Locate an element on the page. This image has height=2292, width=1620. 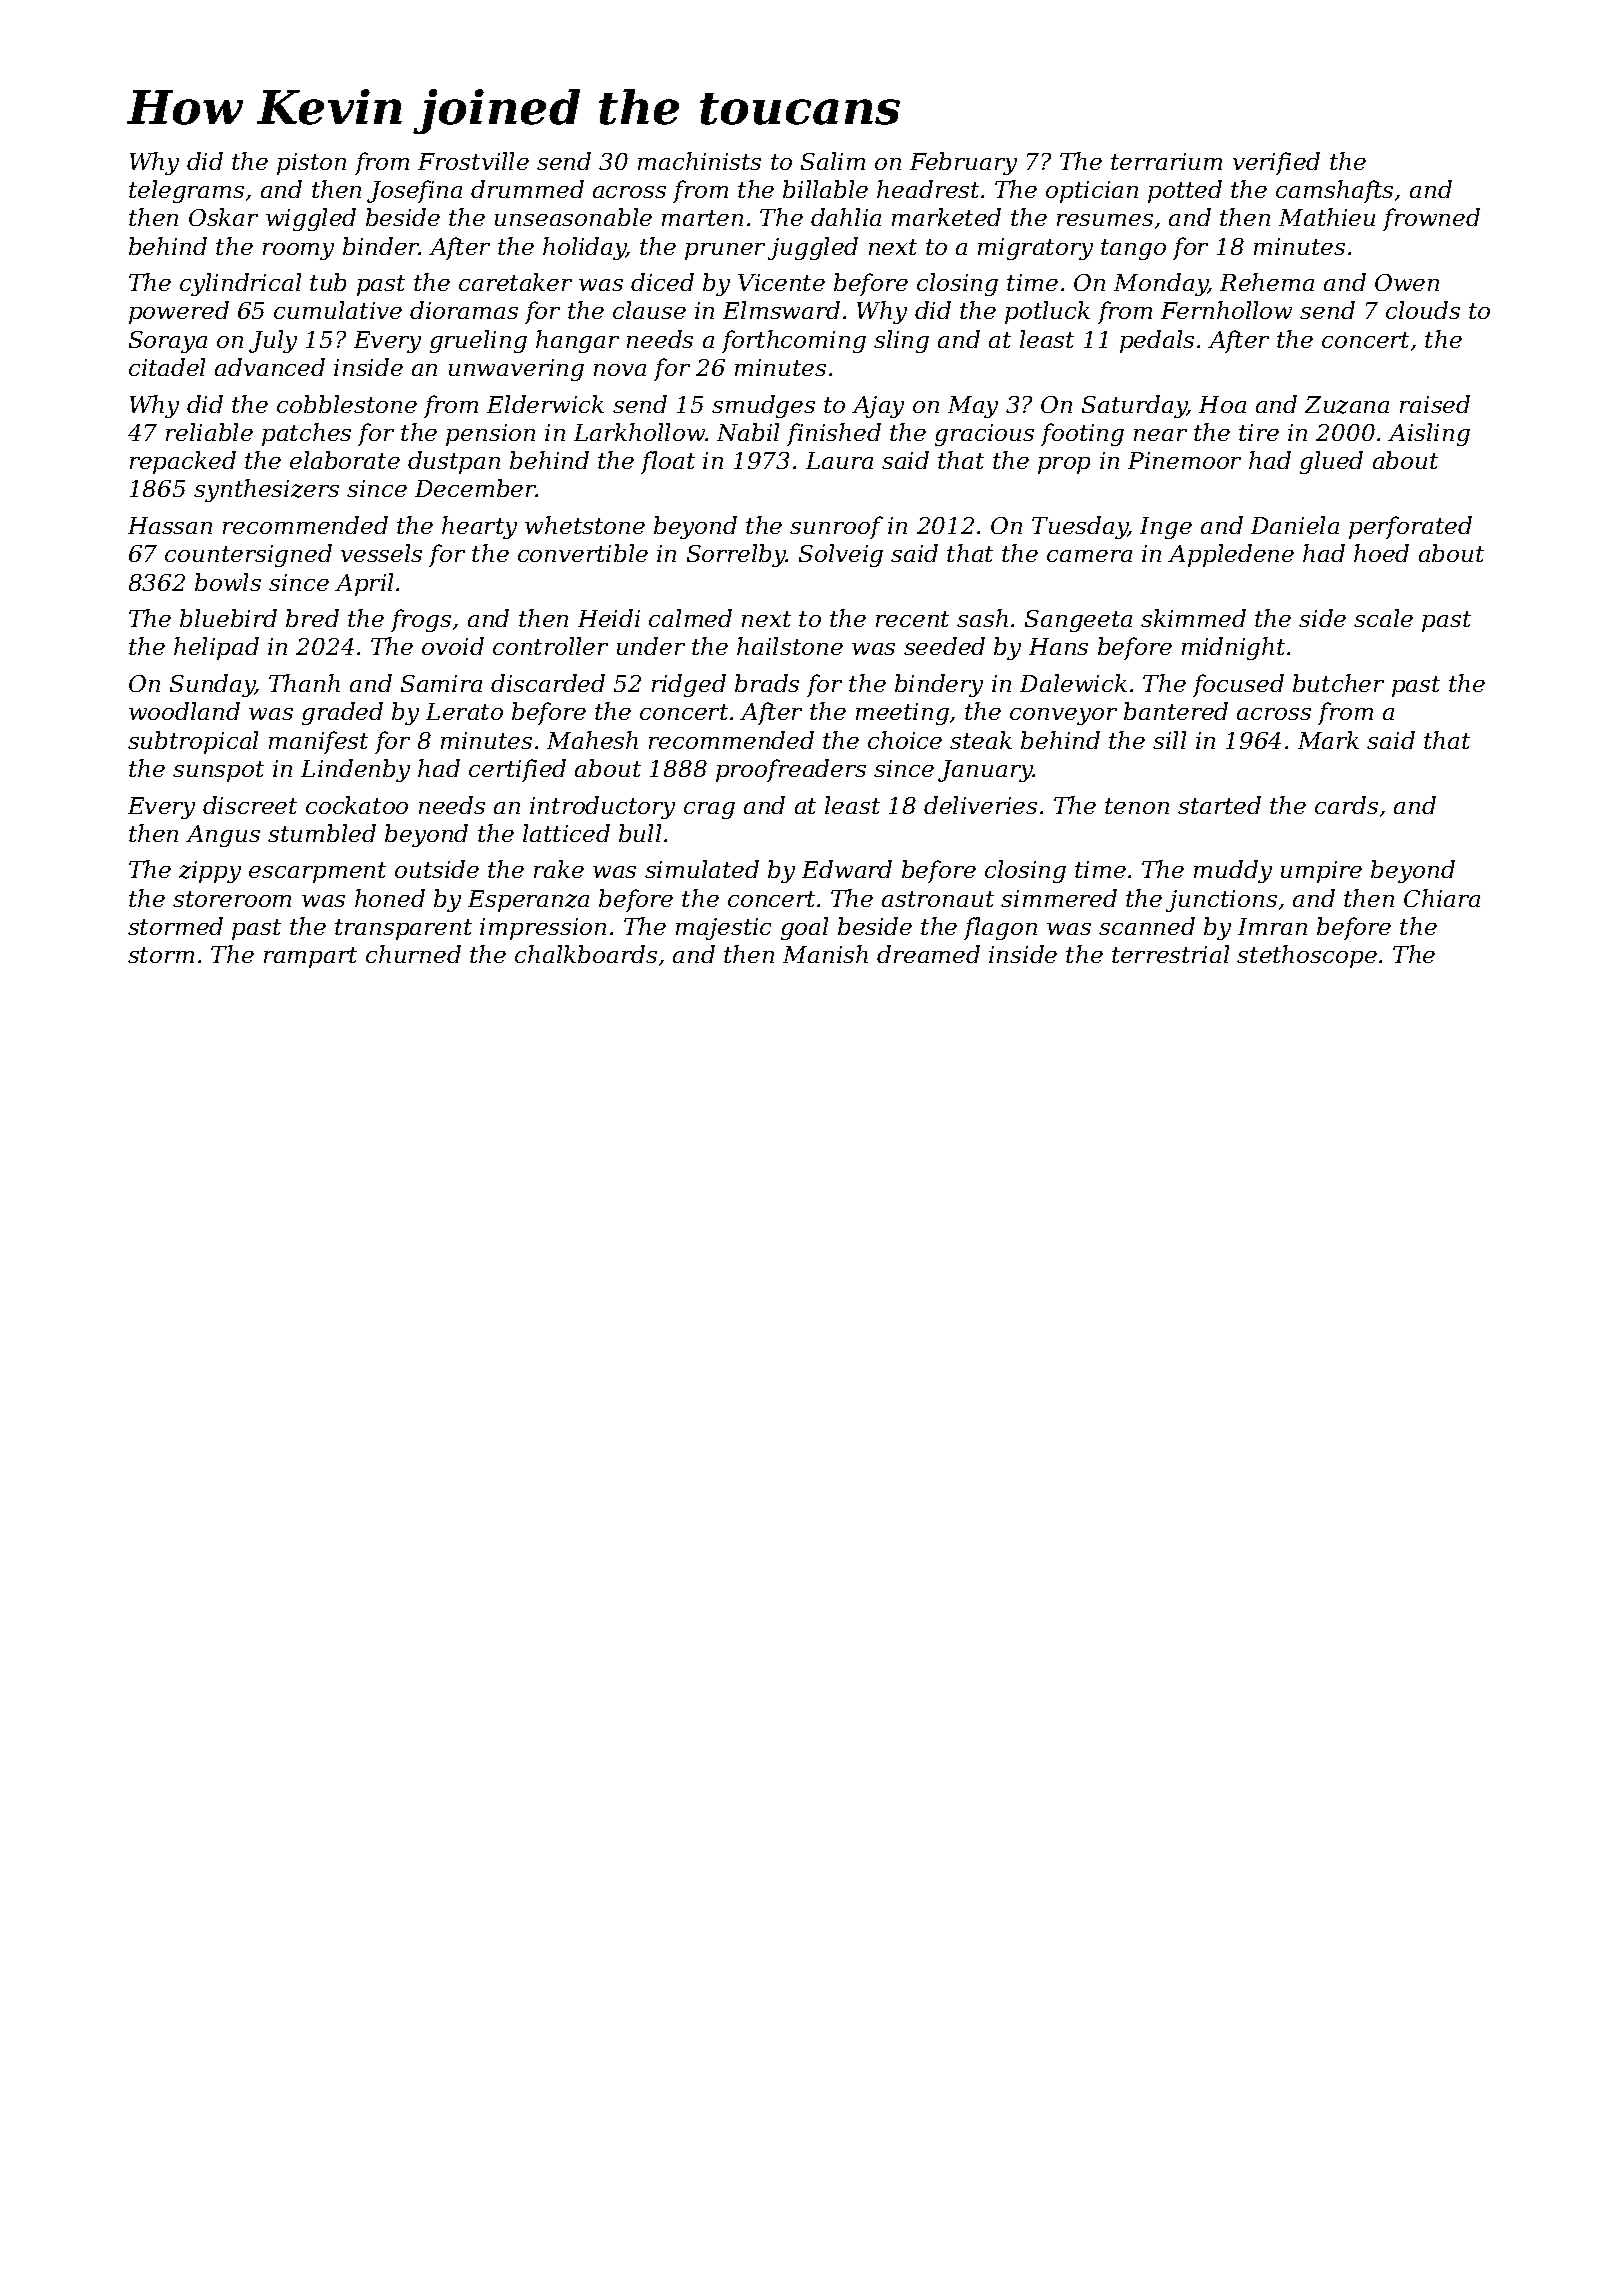
potluck is located at coordinates (1047, 312).
